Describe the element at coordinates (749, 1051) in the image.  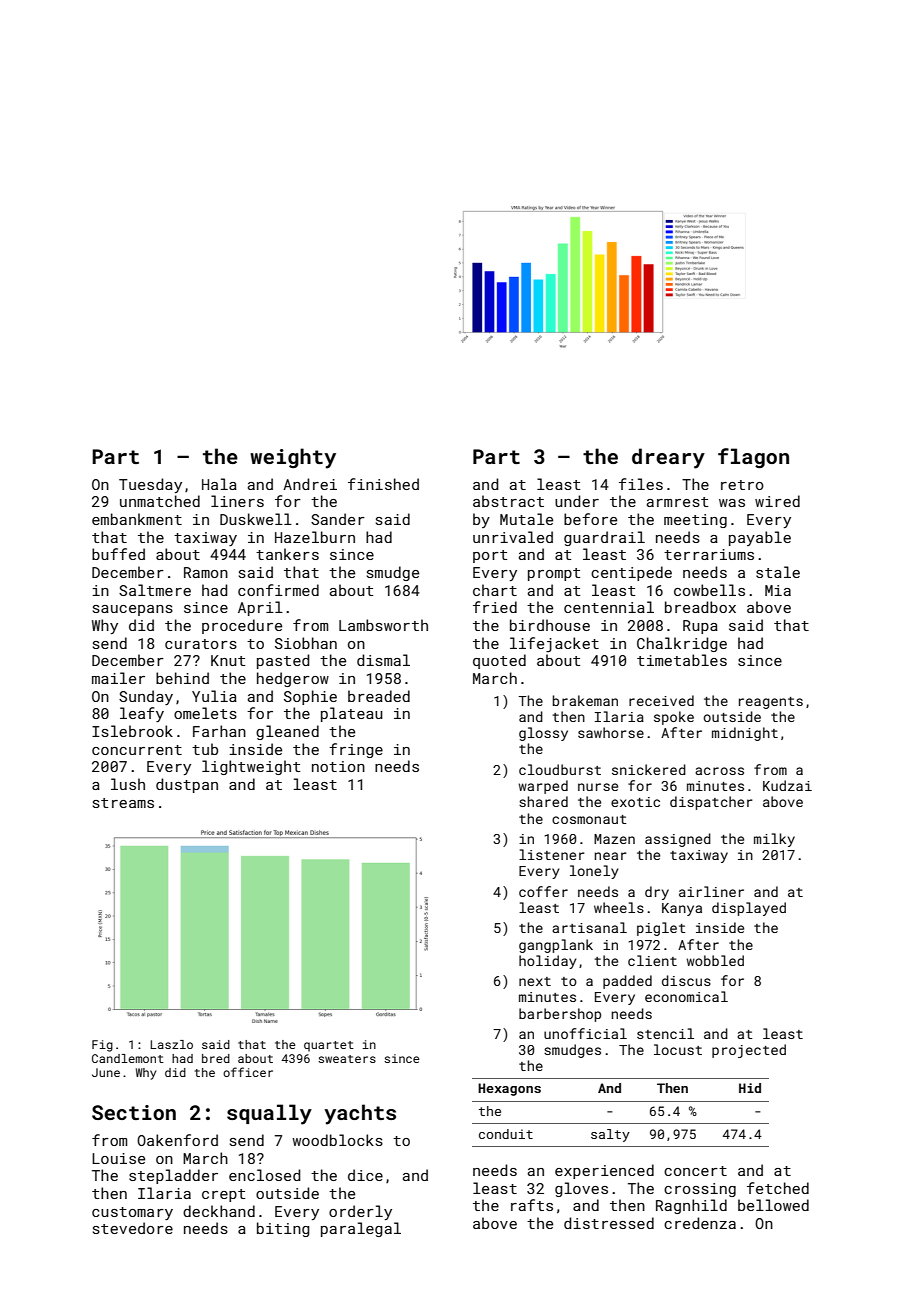
I see `projected` at that location.
